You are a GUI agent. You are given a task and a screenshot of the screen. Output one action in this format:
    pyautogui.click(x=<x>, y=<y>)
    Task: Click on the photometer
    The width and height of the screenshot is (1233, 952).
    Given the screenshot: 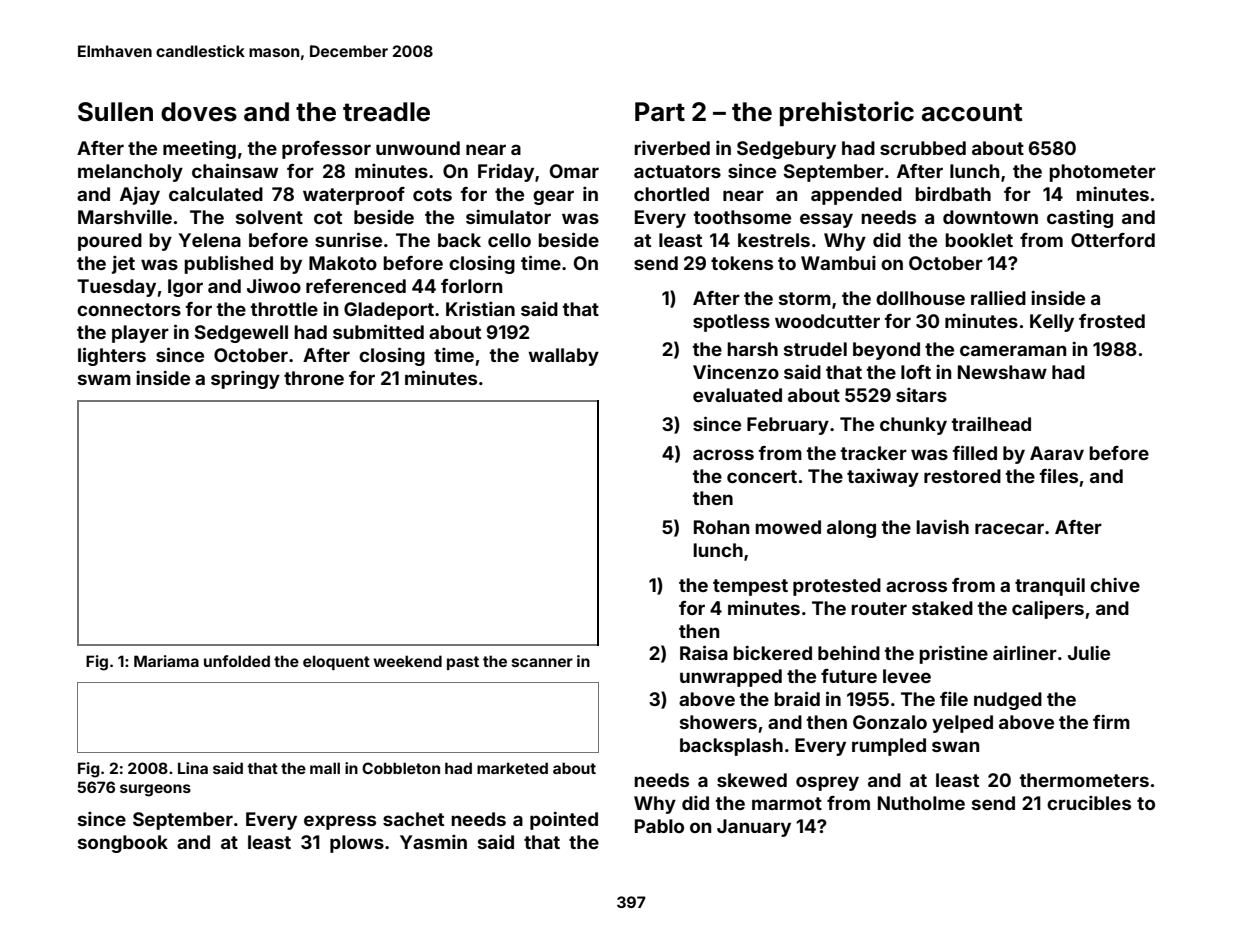 What is the action you would take?
    pyautogui.click(x=1102, y=173)
